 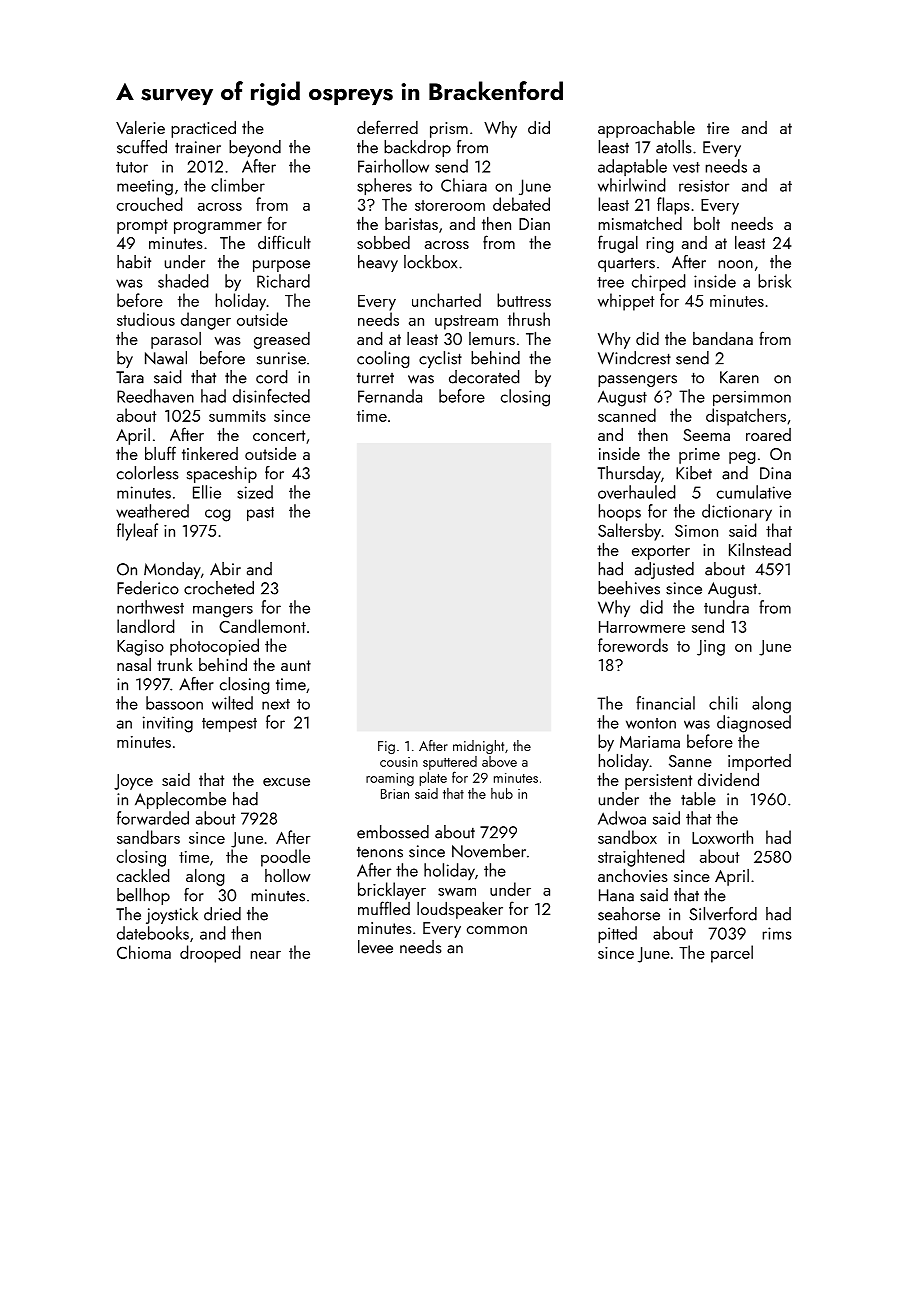 What do you see at coordinates (153, 818) in the screenshot?
I see `forwarded` at bounding box center [153, 818].
